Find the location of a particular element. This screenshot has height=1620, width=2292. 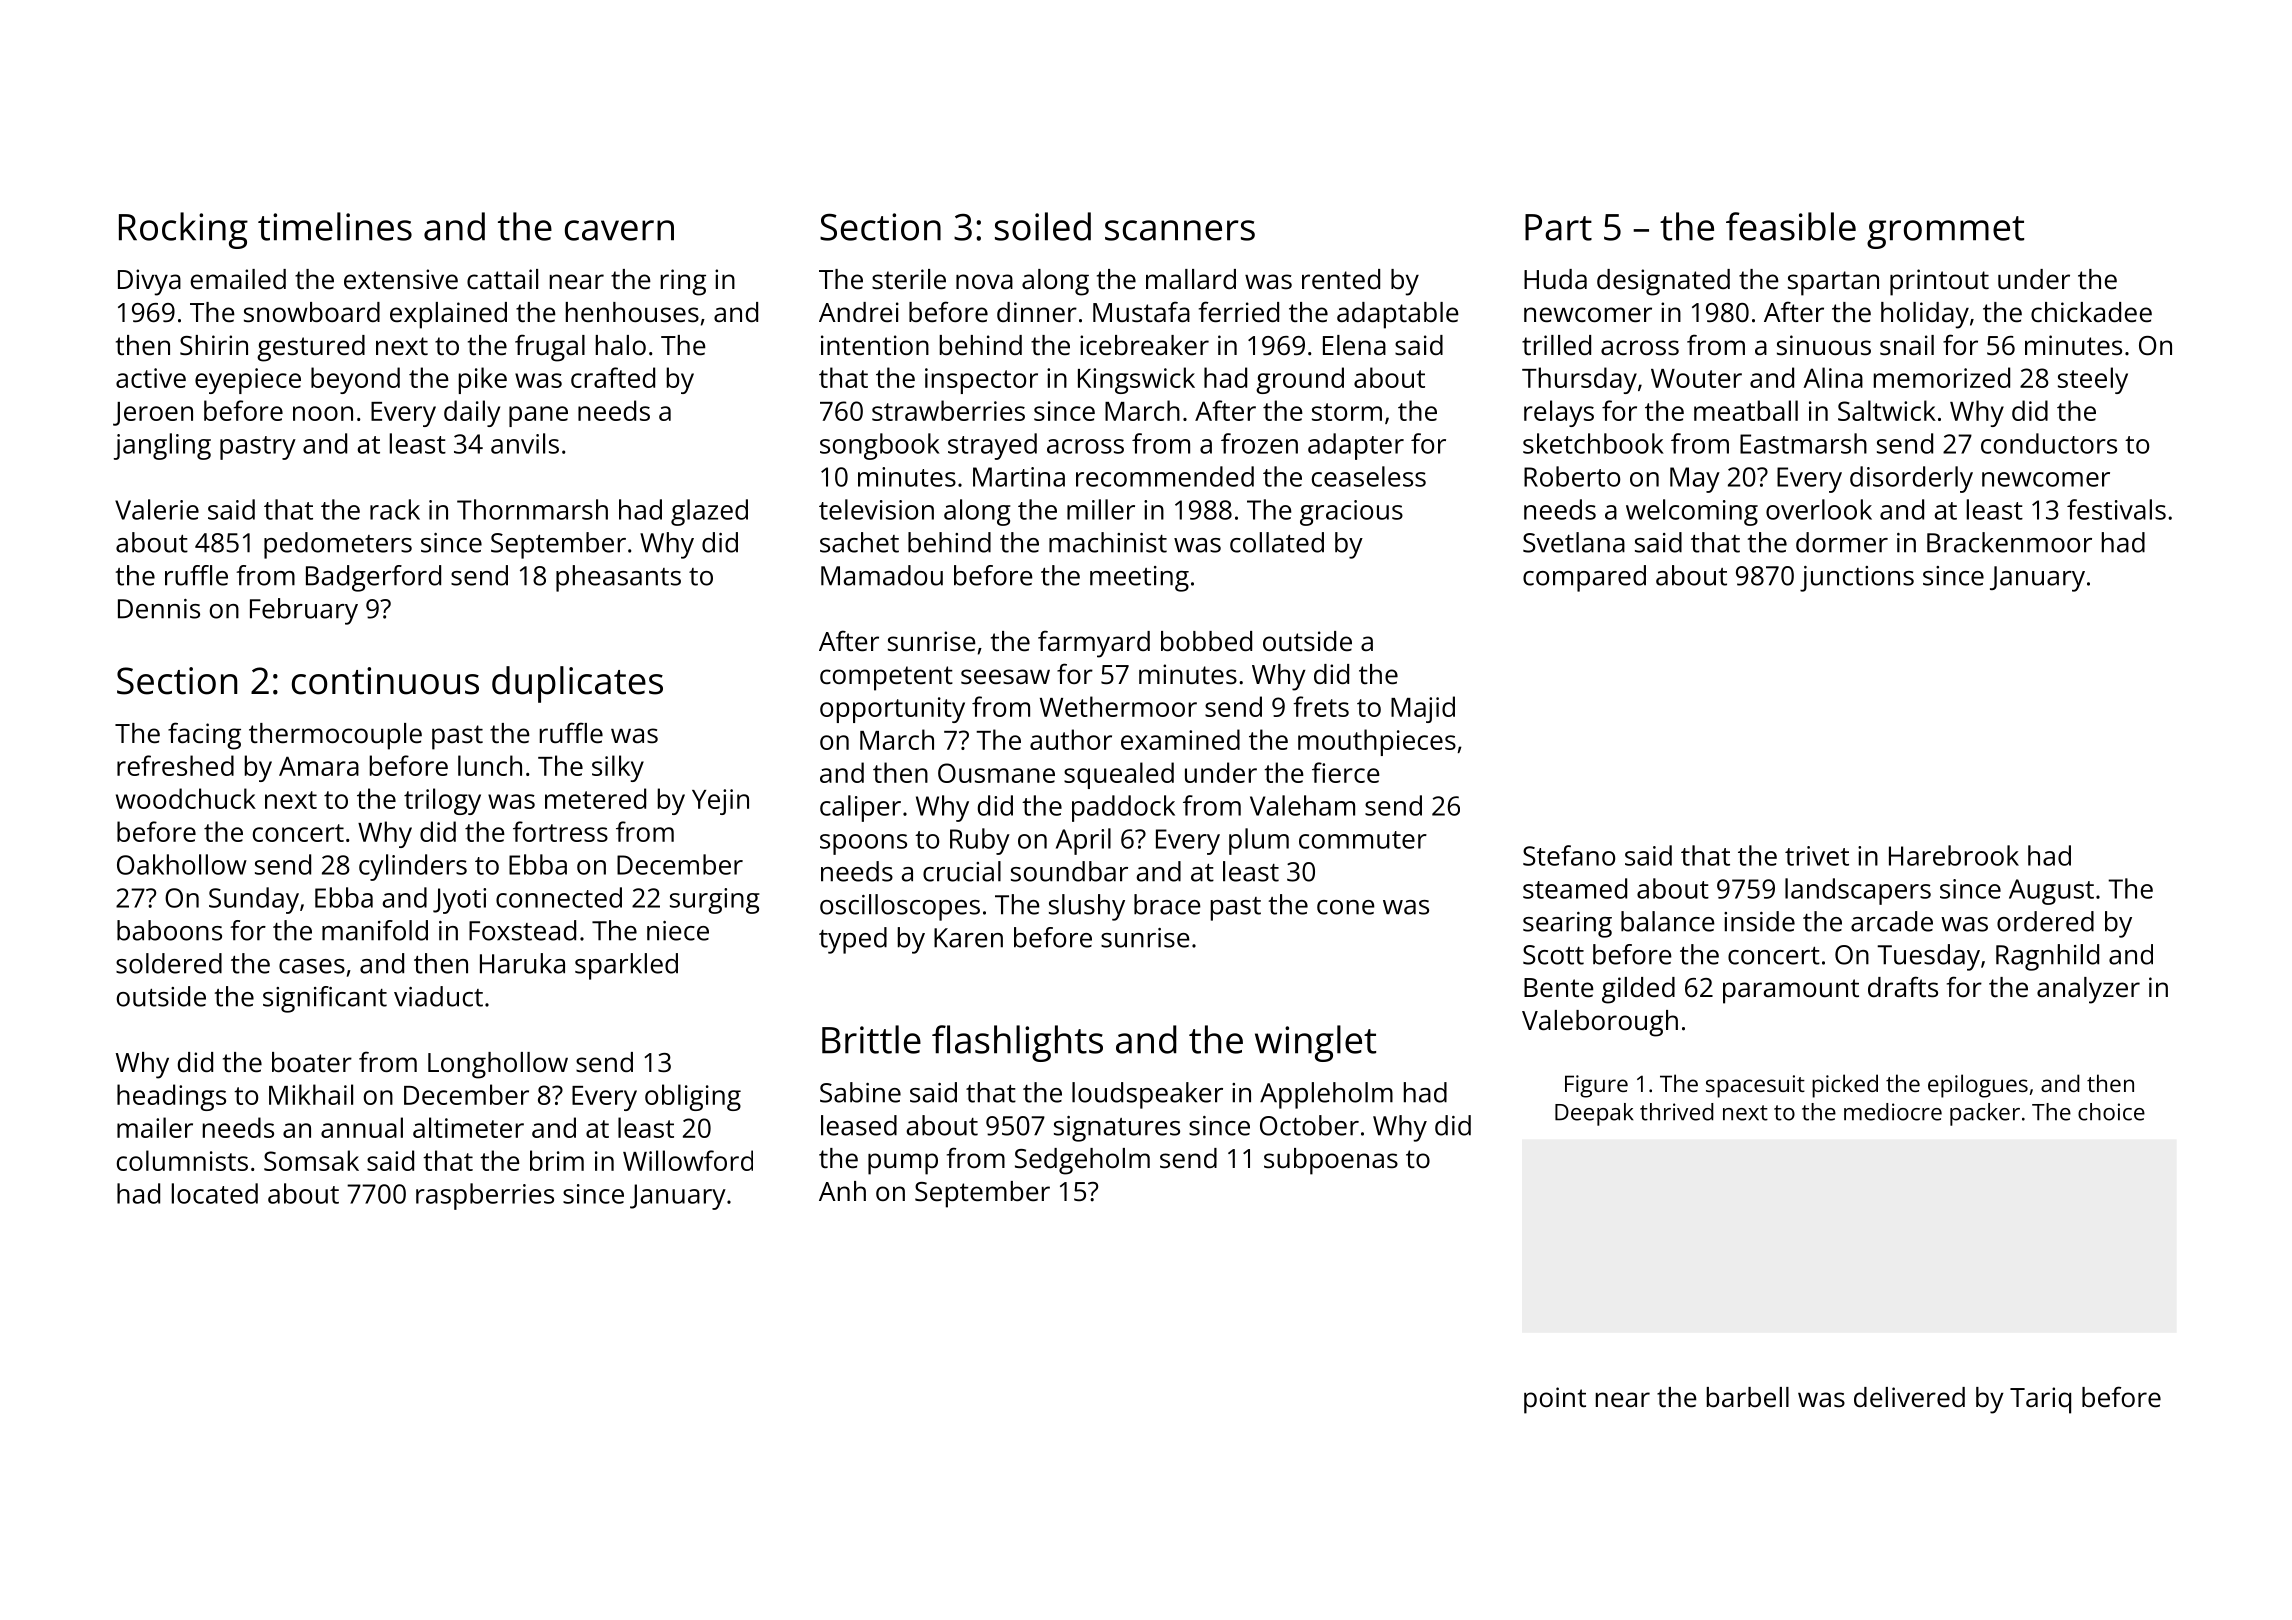

Huda is located at coordinates (1555, 279).
